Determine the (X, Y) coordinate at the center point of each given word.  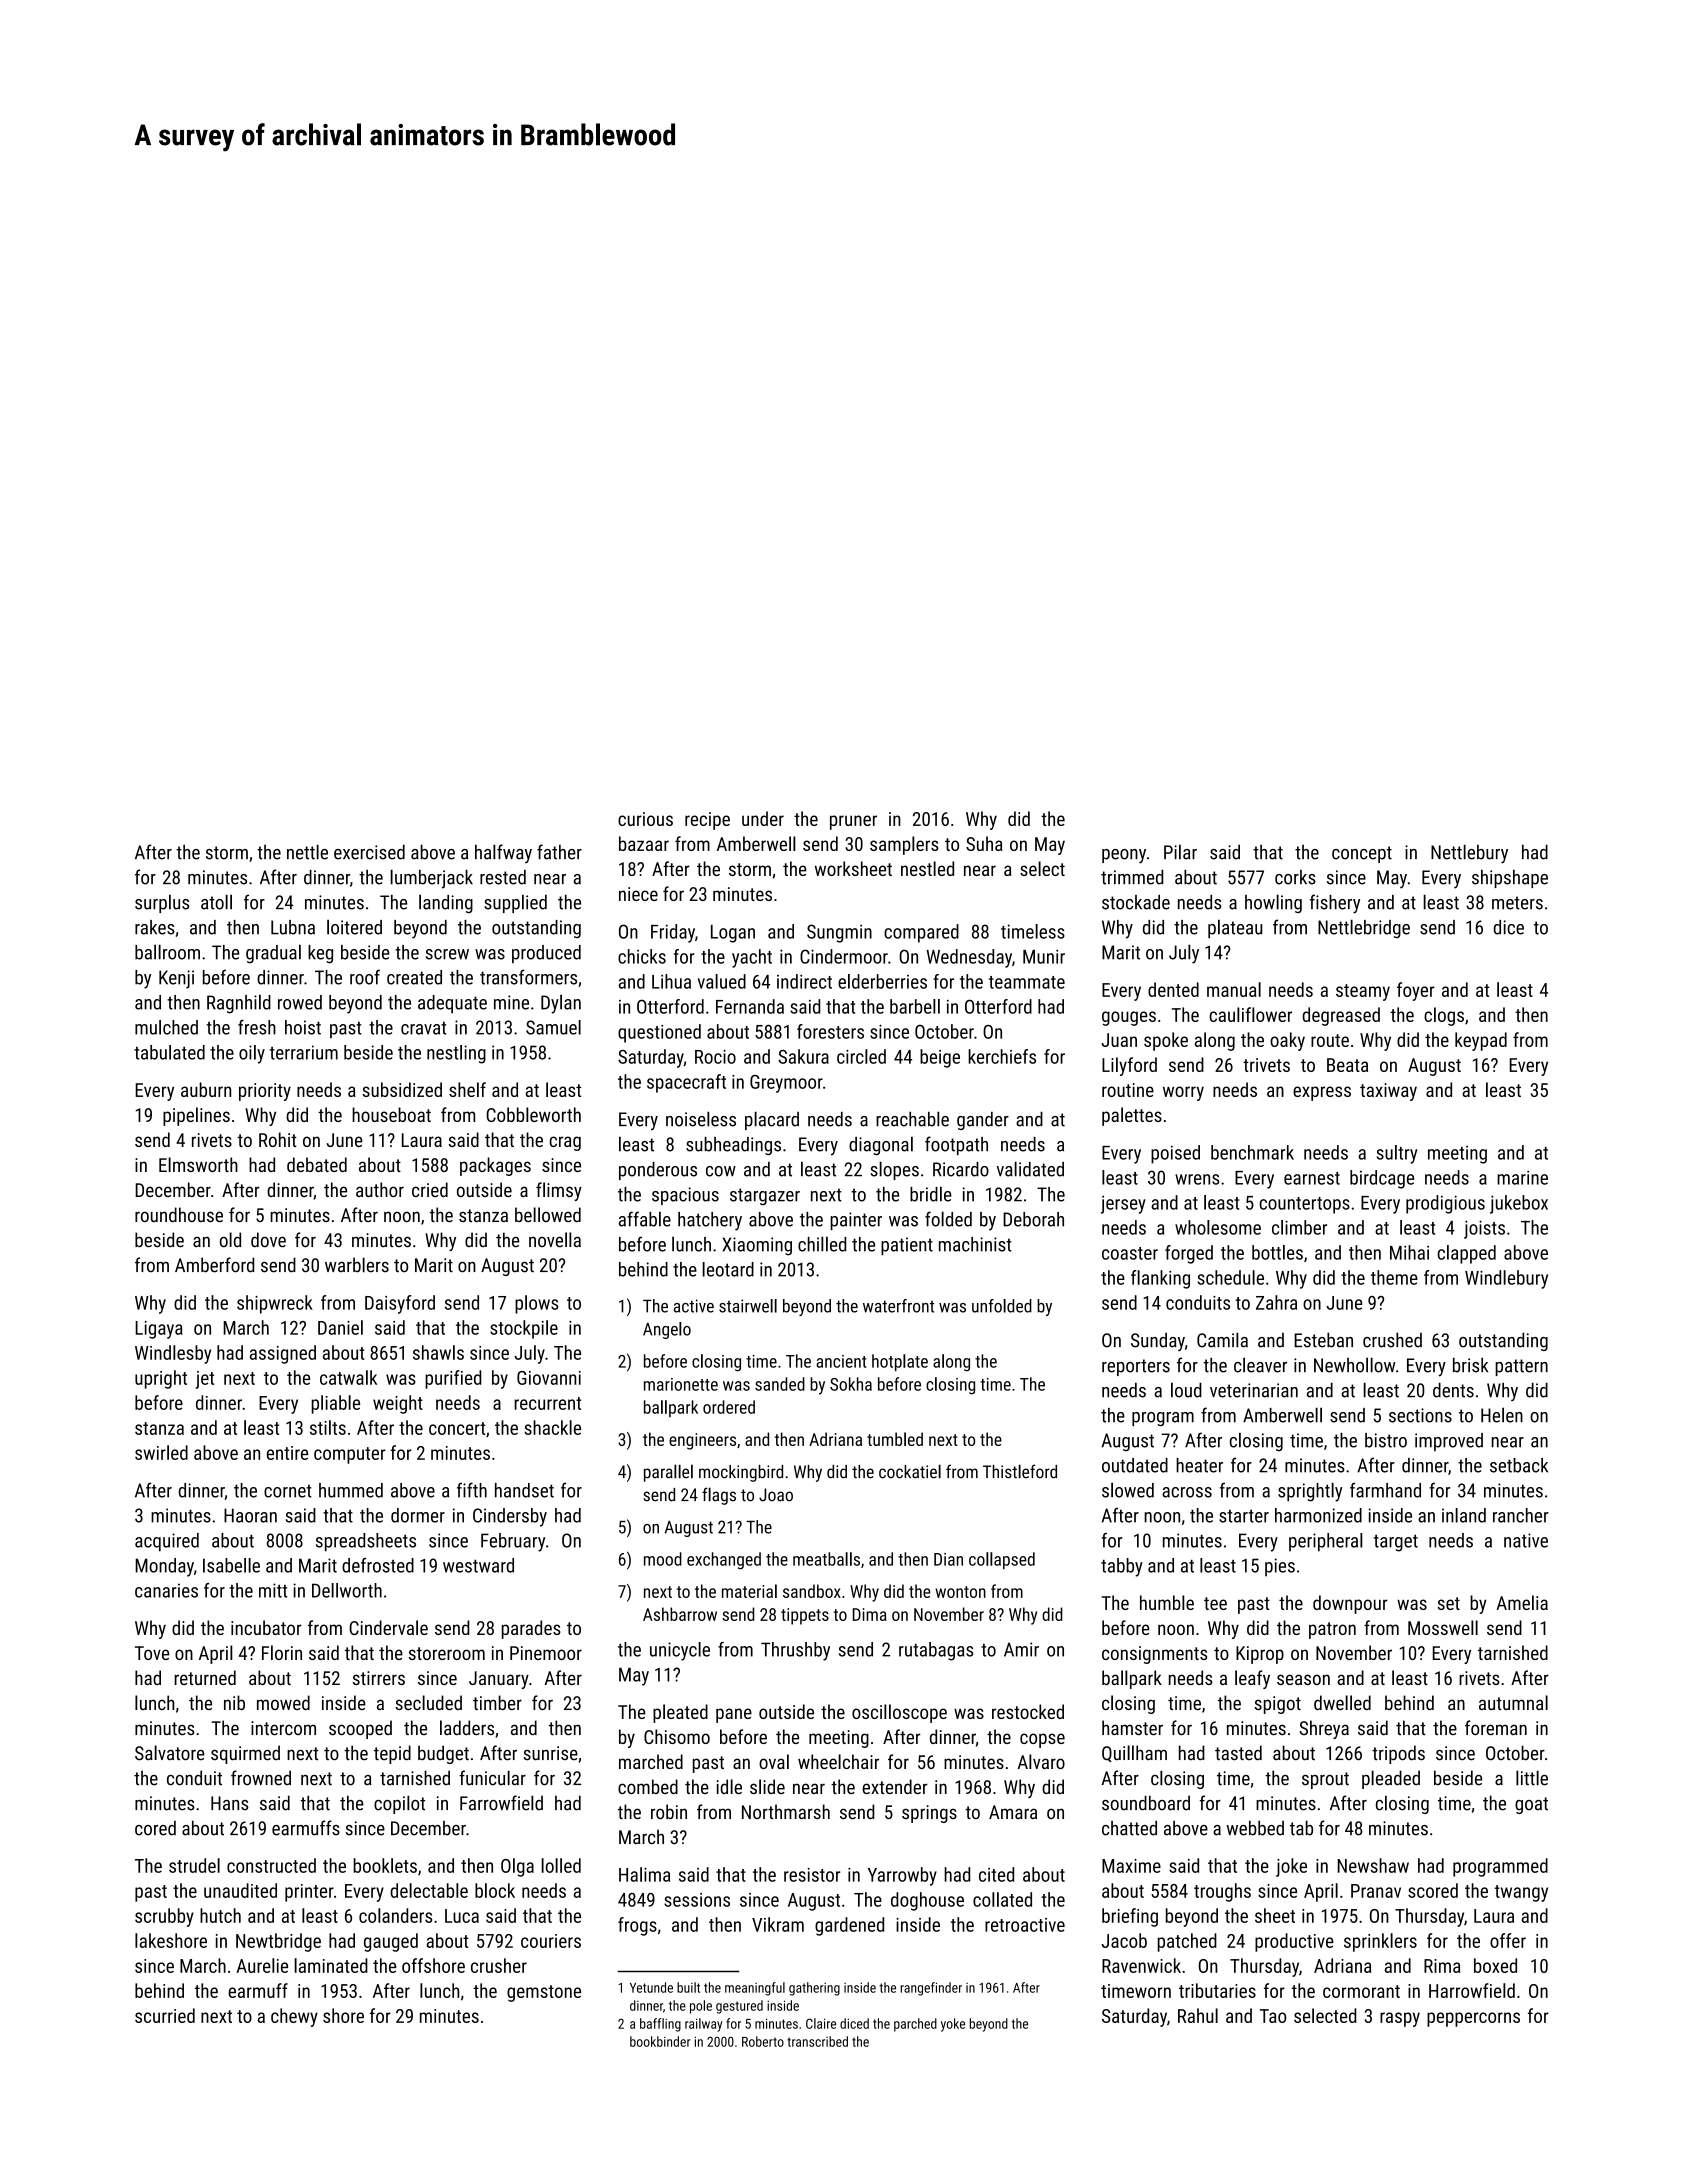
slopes (894, 1170)
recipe (707, 821)
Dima (870, 1614)
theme (1394, 1277)
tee (1215, 1603)
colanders (395, 1915)
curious (645, 819)
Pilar (1180, 852)
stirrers (379, 1678)
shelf (467, 1089)
